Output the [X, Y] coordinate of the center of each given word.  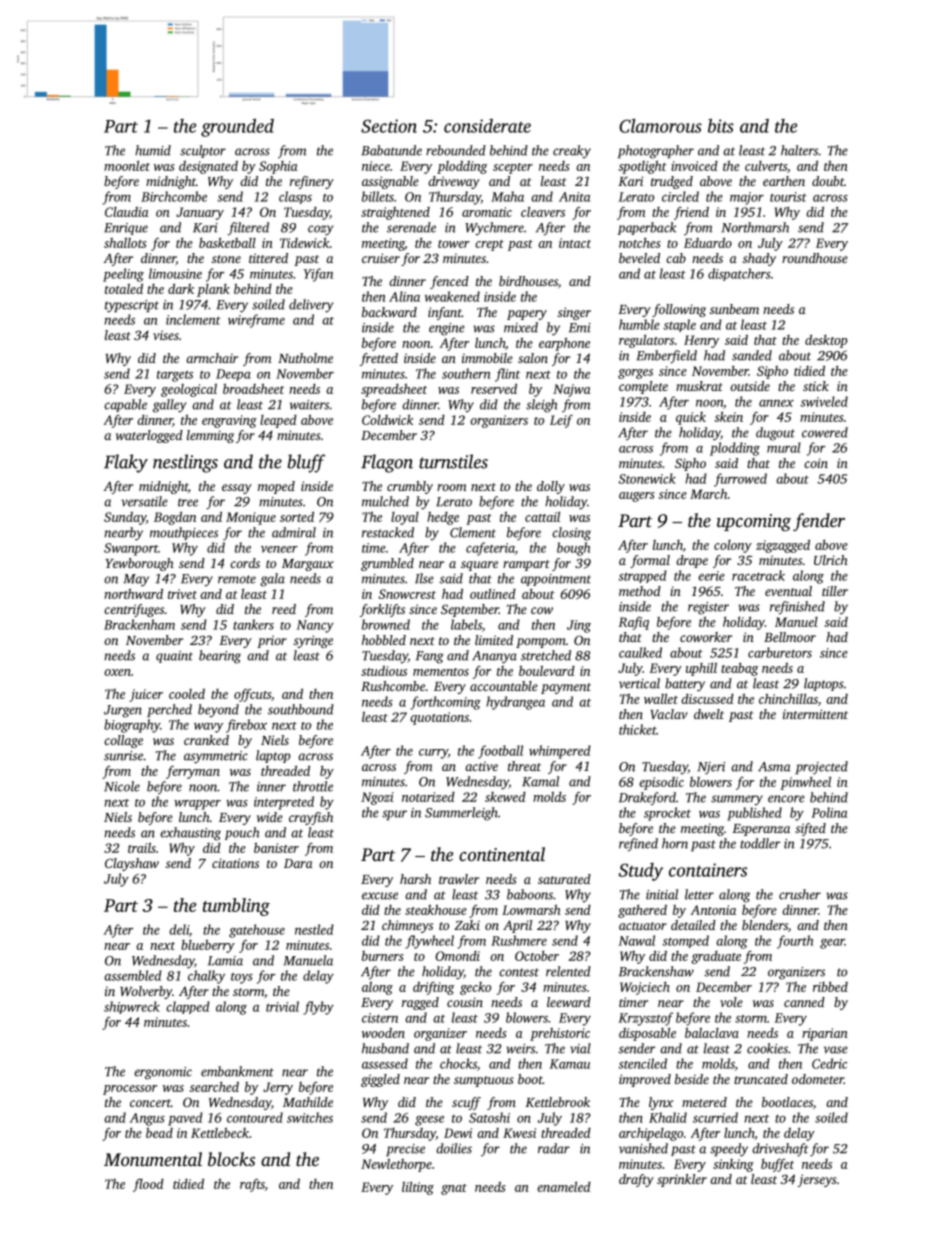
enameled [564, 1187]
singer [574, 313]
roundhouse [815, 258]
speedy [729, 1150]
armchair [212, 358]
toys [242, 978]
